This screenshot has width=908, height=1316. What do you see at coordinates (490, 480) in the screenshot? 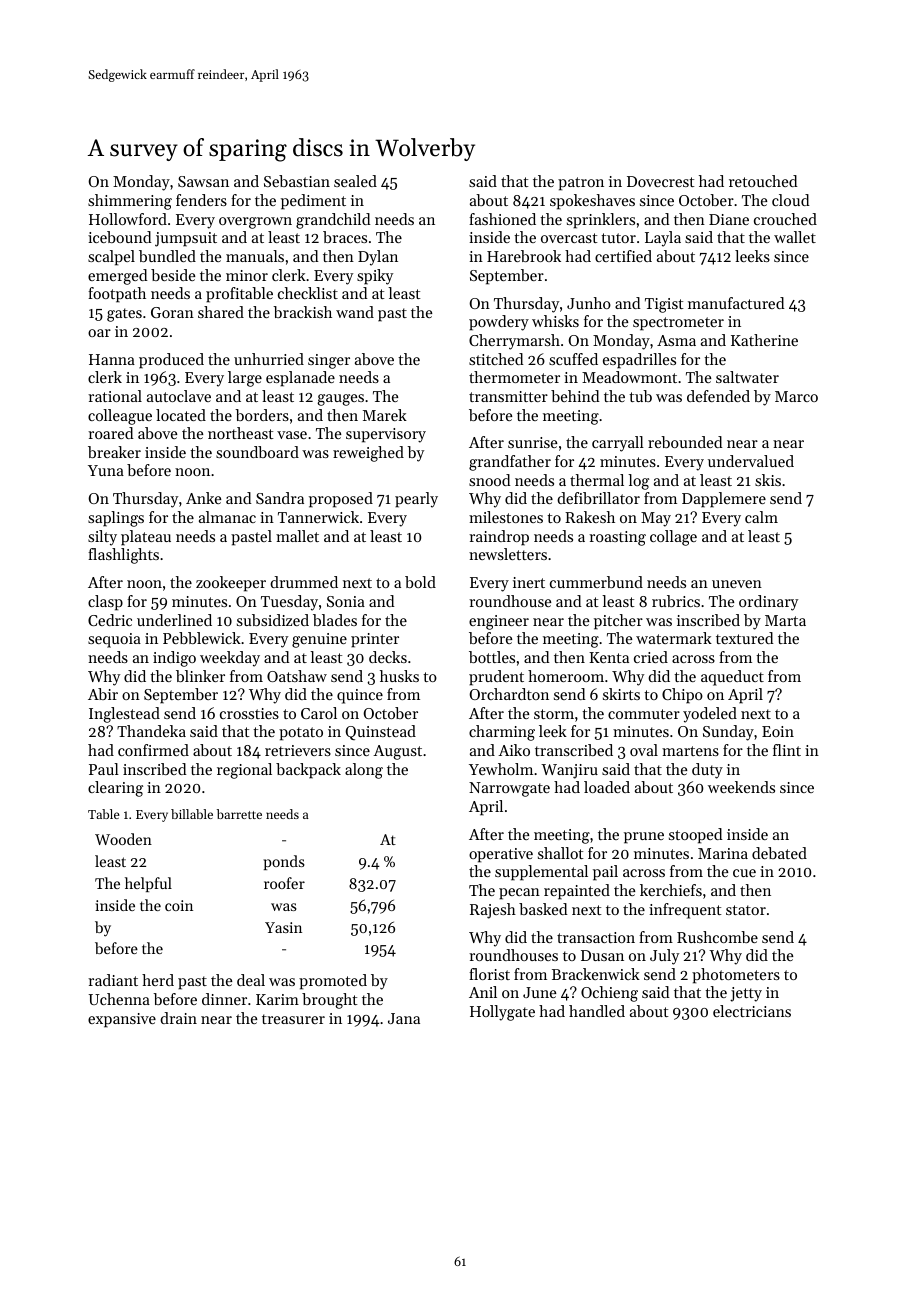
I see `snood` at bounding box center [490, 480].
